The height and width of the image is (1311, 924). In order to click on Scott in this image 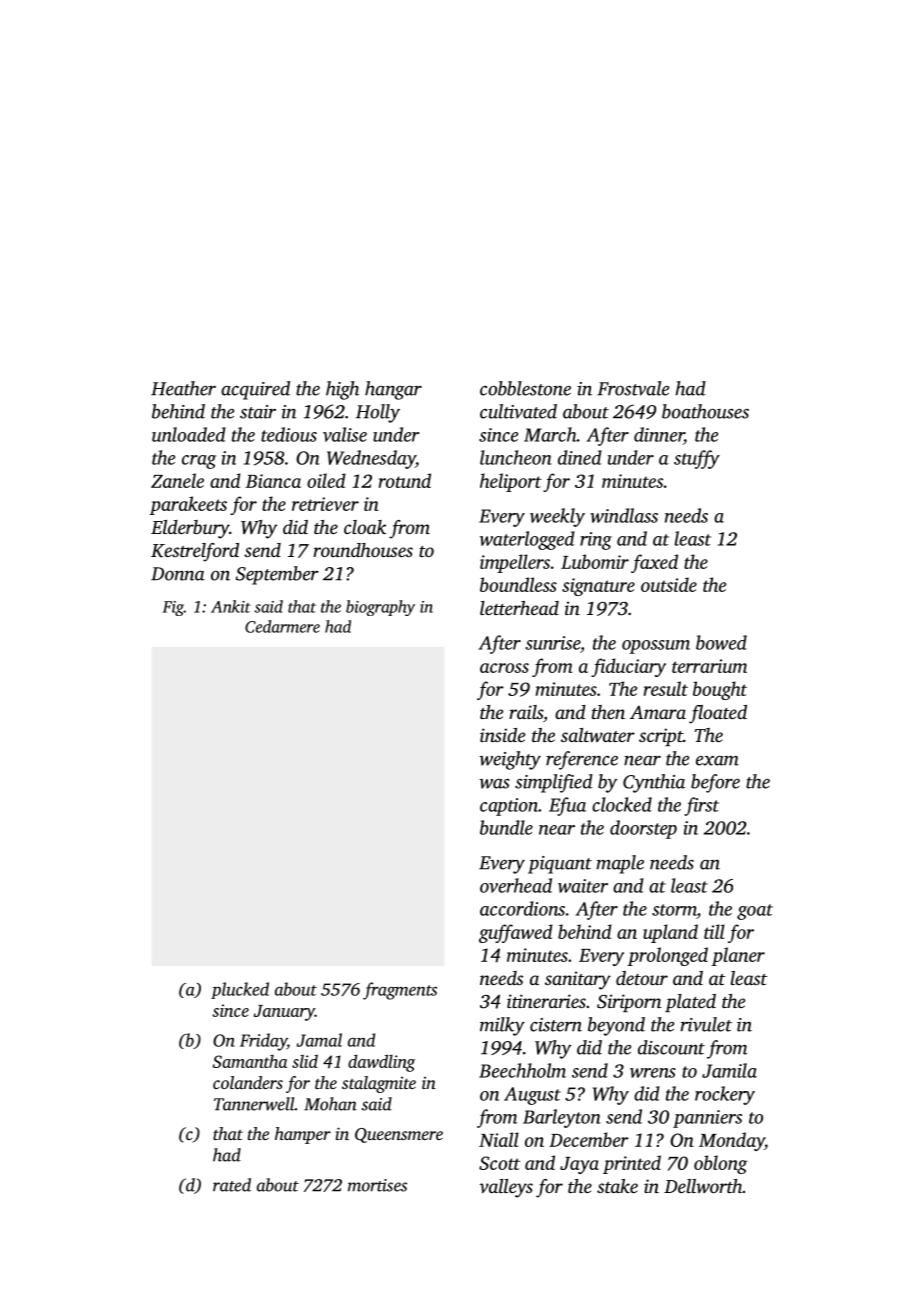, I will do `click(499, 1163)`.
